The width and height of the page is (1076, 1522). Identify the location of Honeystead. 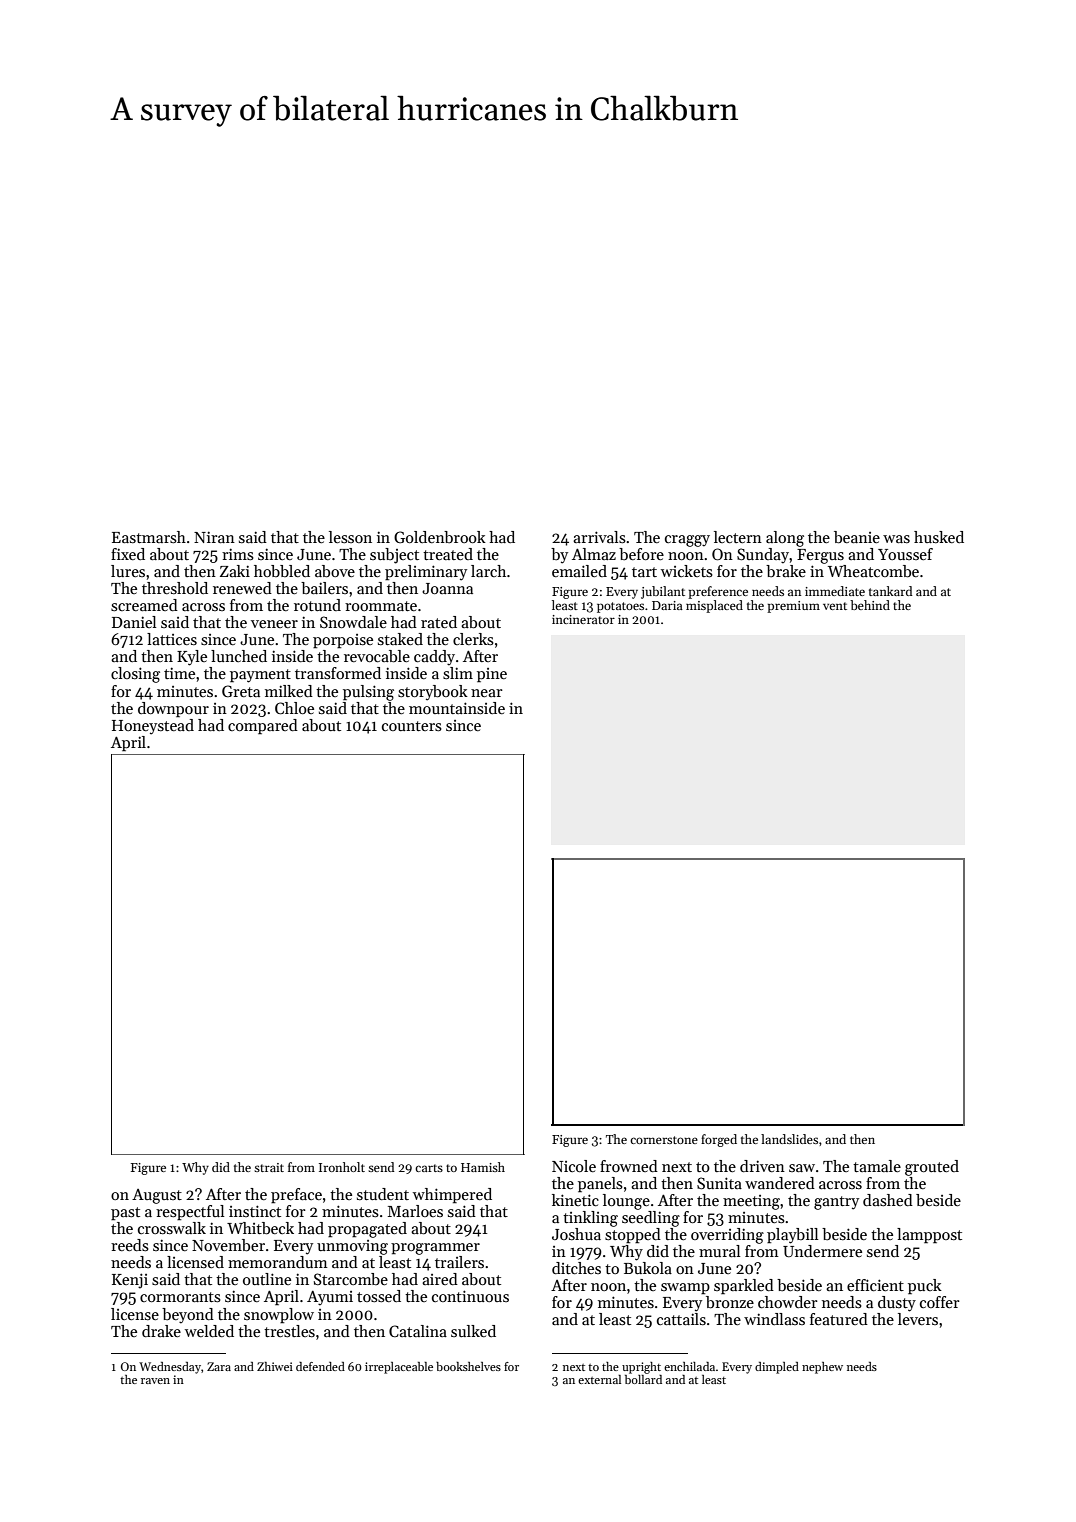
(153, 727).
